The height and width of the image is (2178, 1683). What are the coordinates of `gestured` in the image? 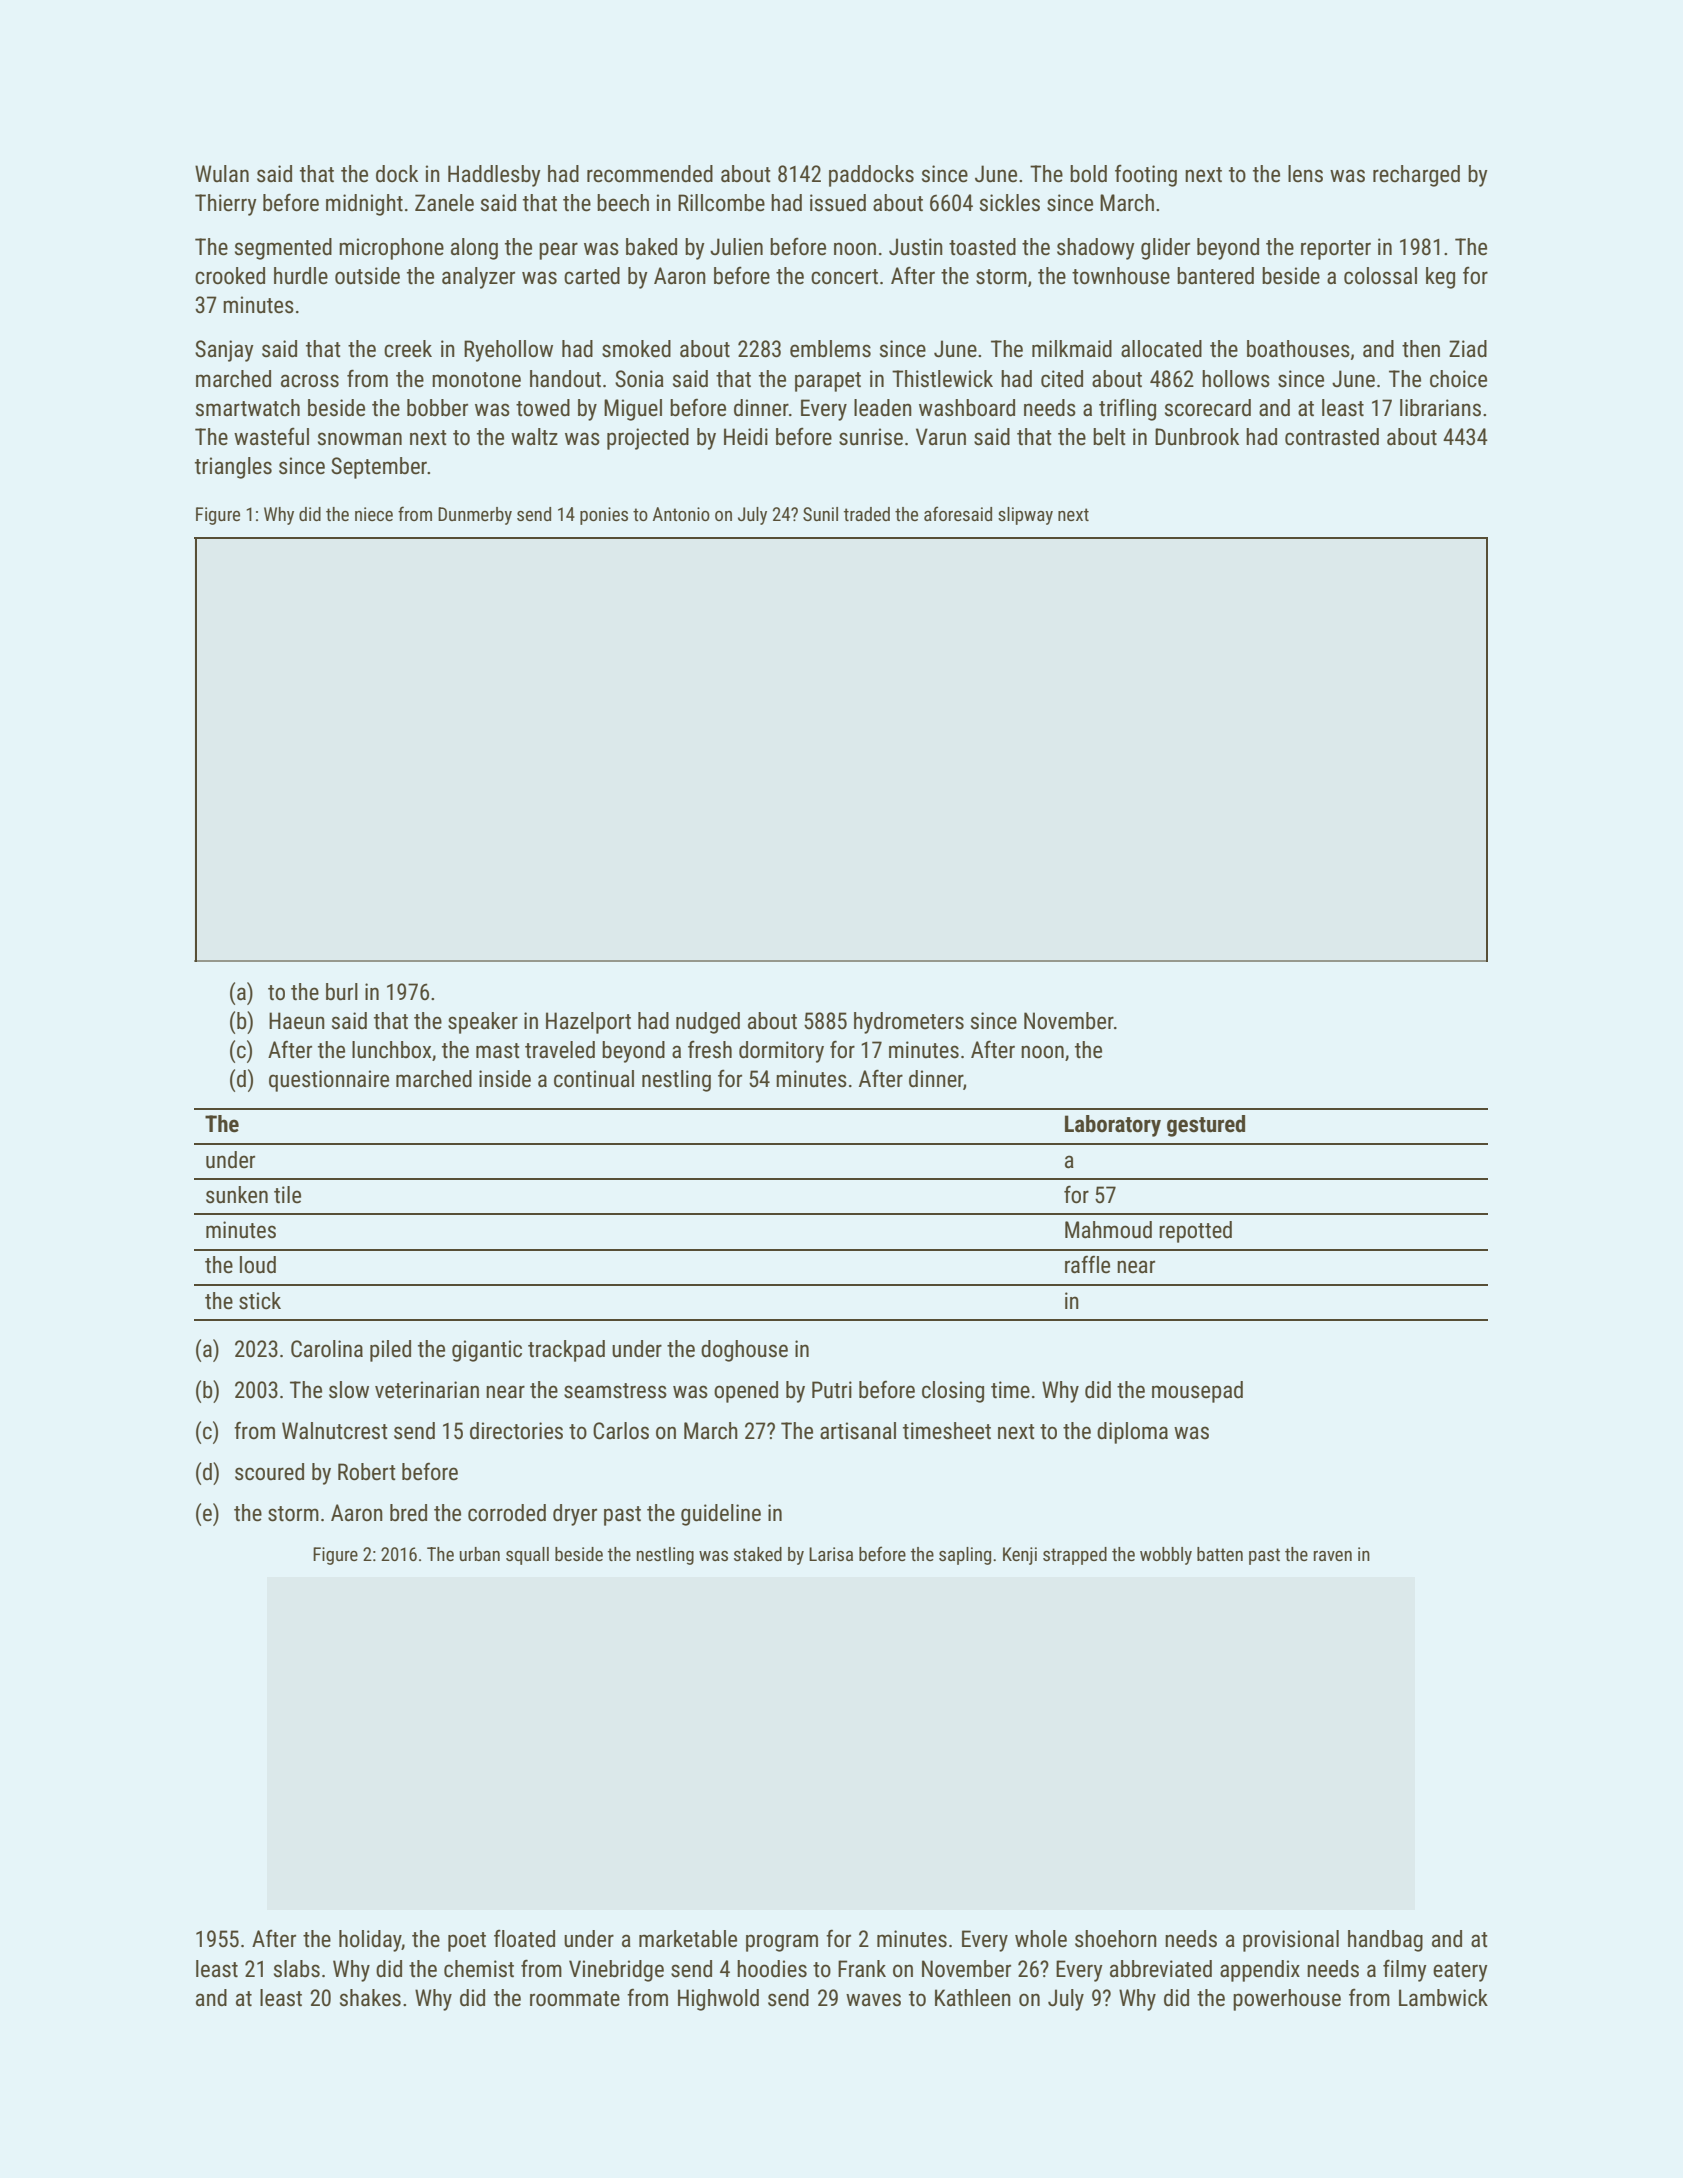 It's located at (1206, 1126).
